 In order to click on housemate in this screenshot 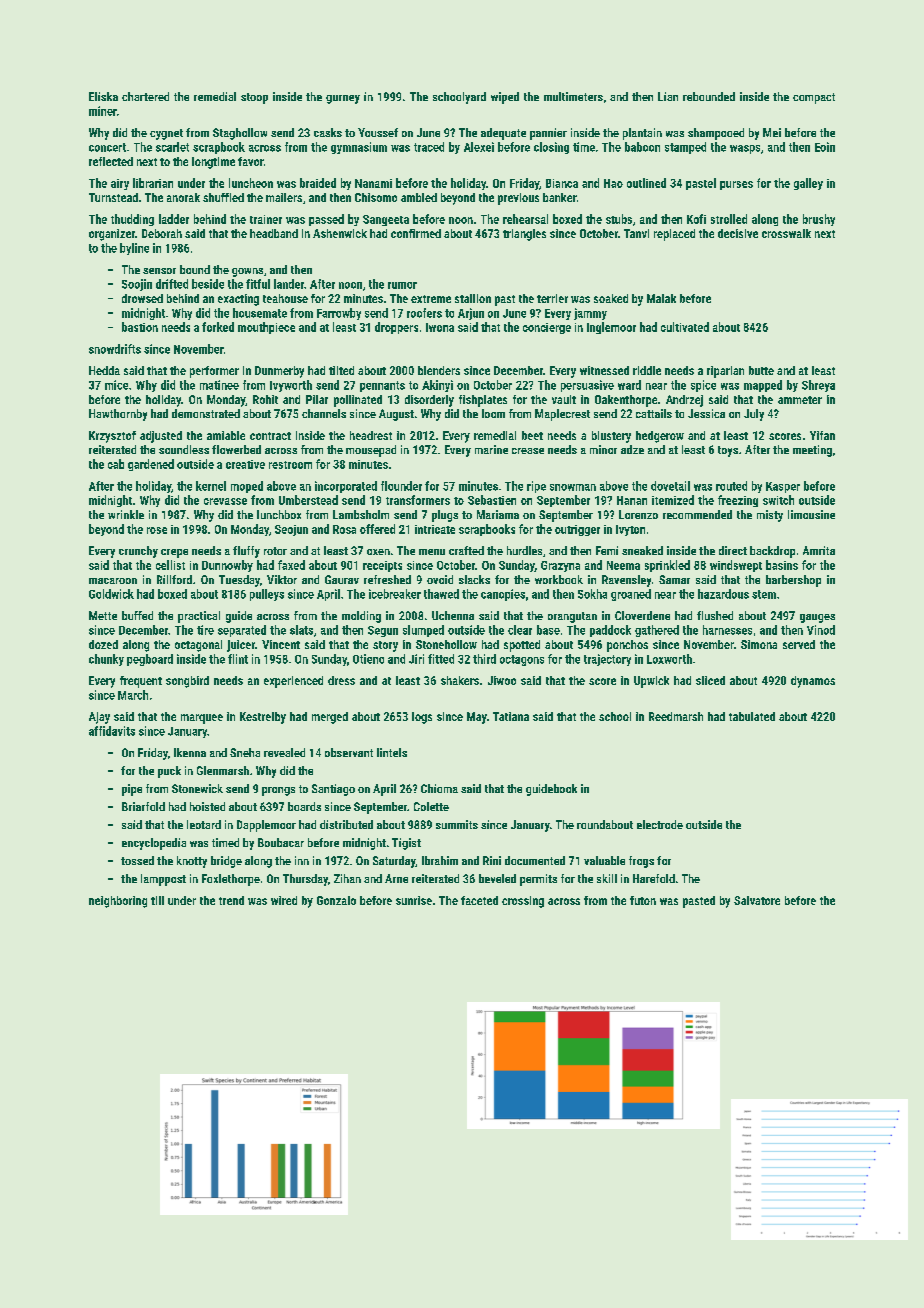, I will do `click(260, 313)`.
